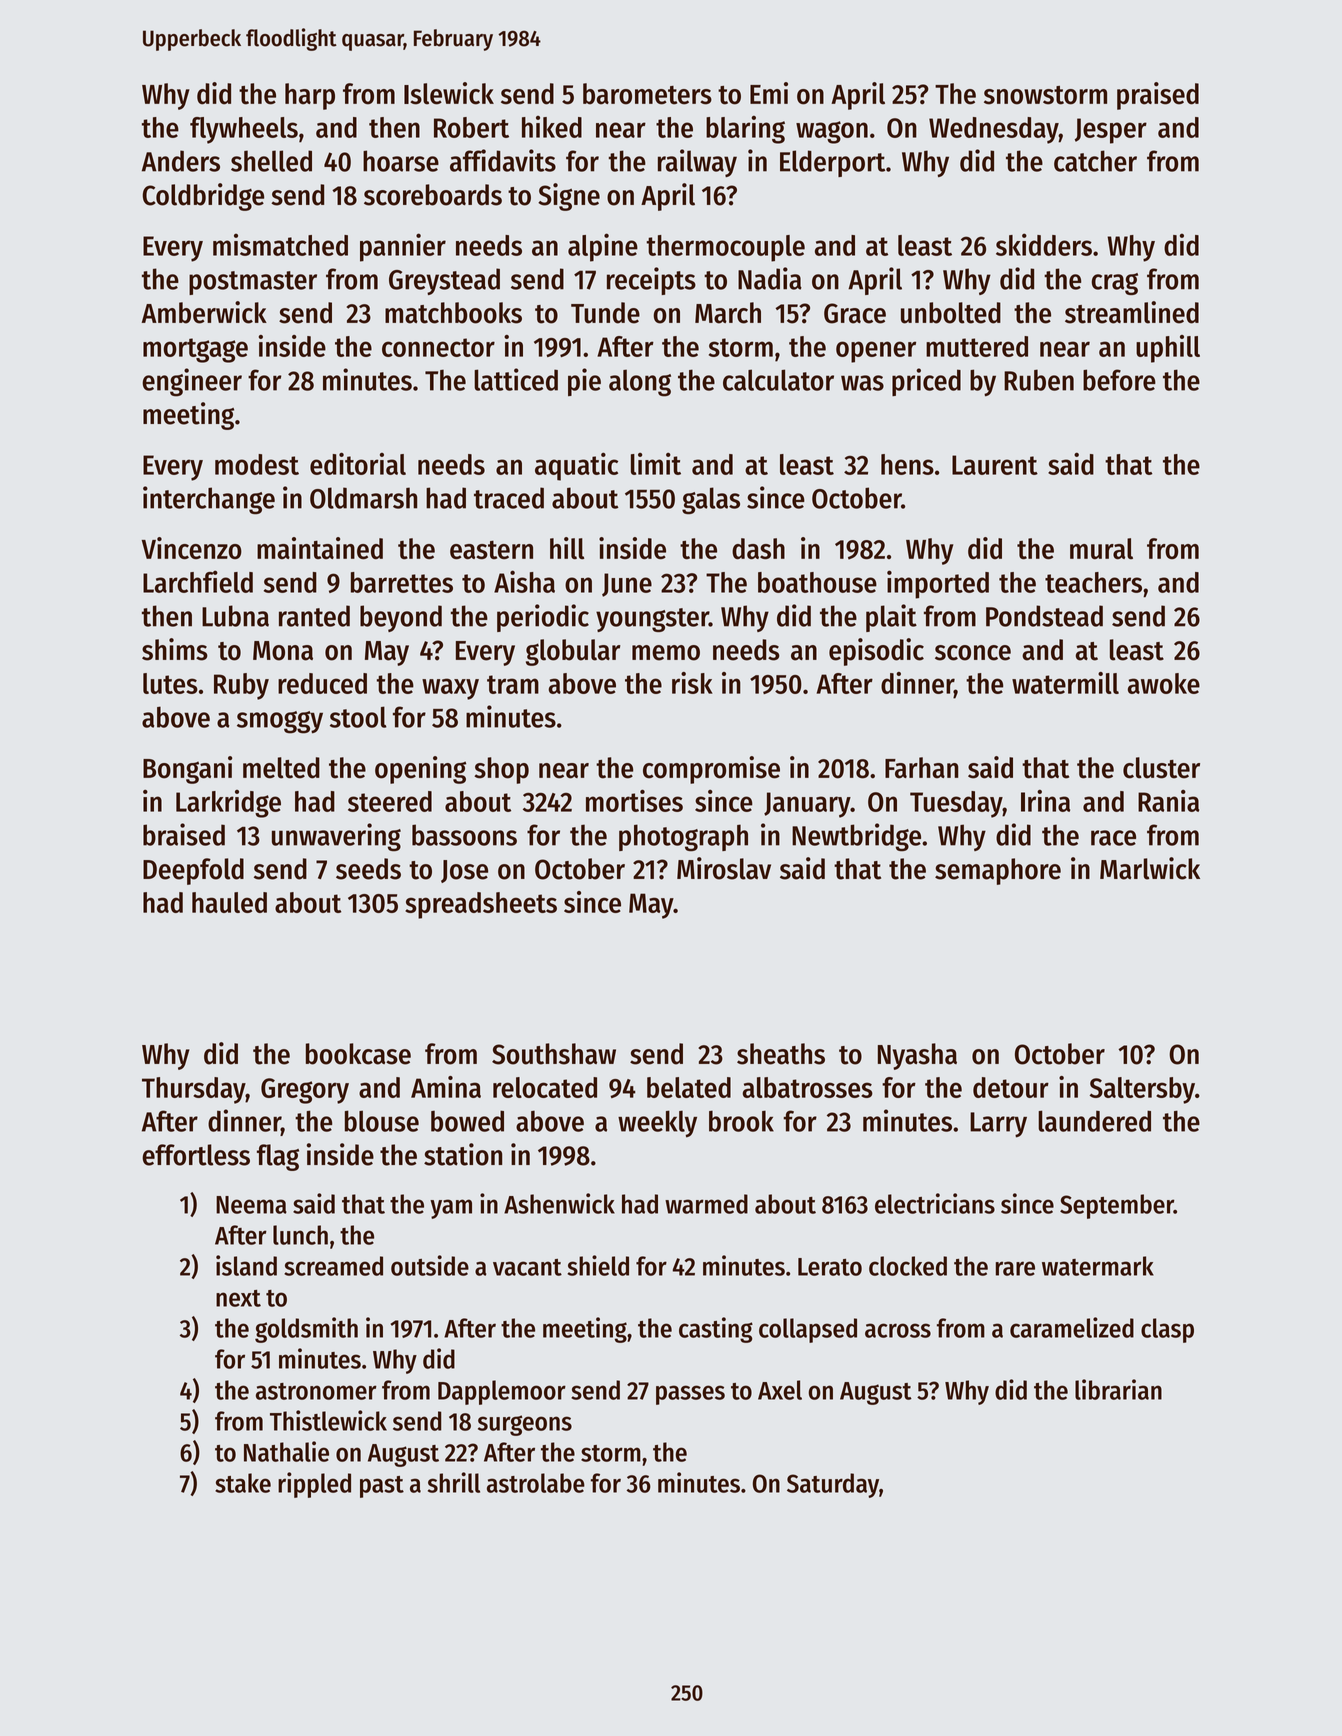 The width and height of the screenshot is (1342, 1736). I want to click on Rania, so click(1168, 801).
